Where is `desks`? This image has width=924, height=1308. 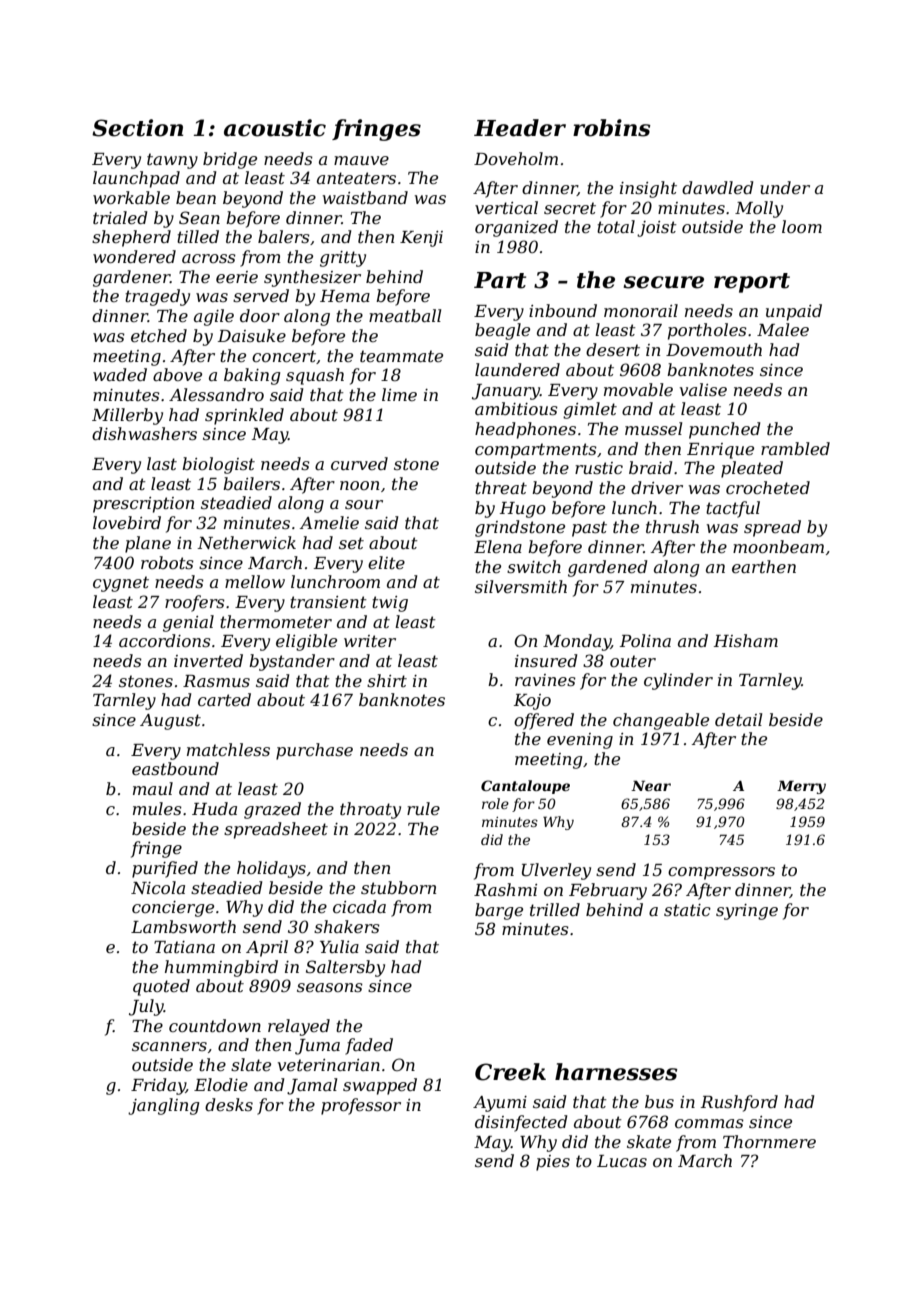
desks is located at coordinates (229, 1104).
